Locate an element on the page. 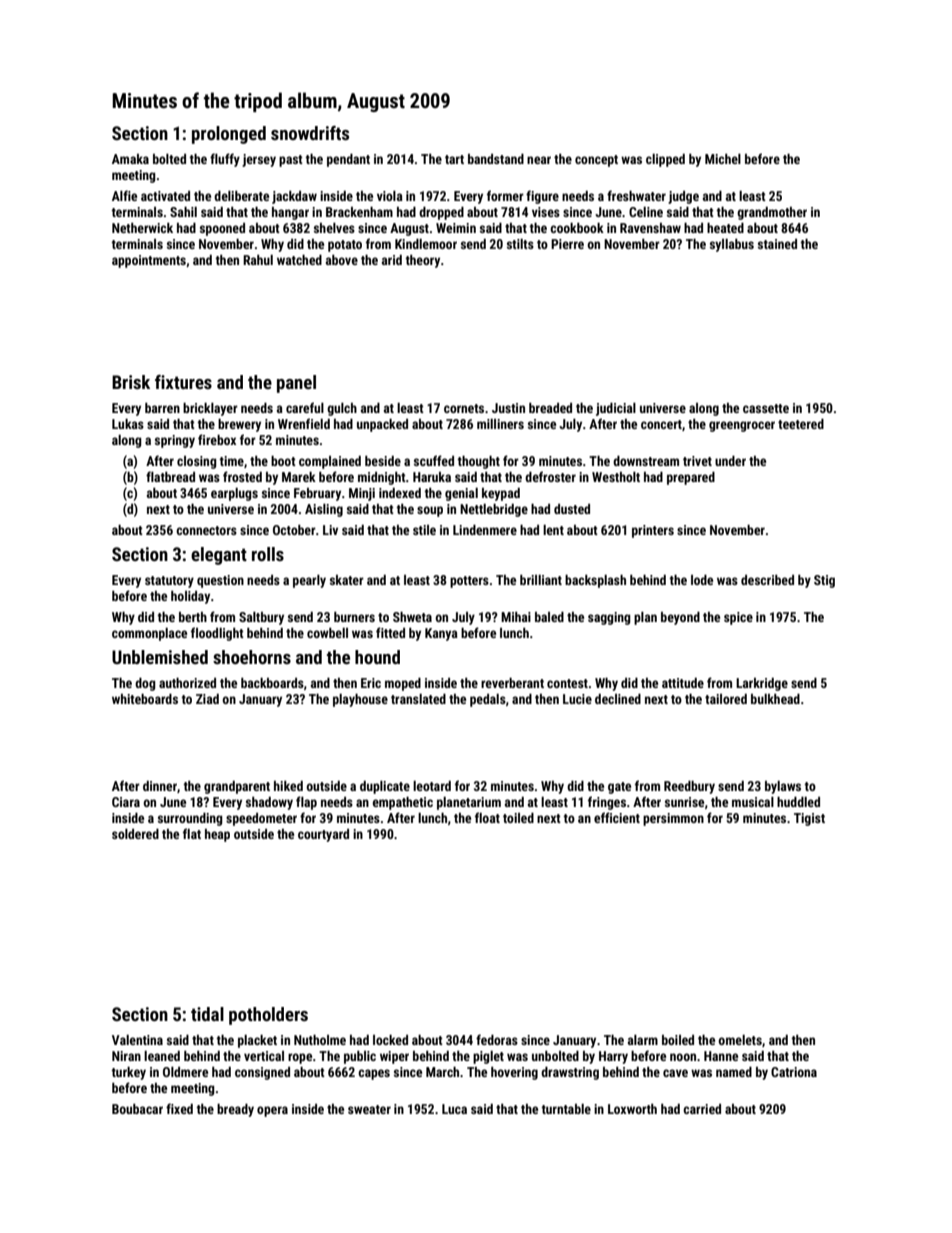  pendant is located at coordinates (348, 160).
